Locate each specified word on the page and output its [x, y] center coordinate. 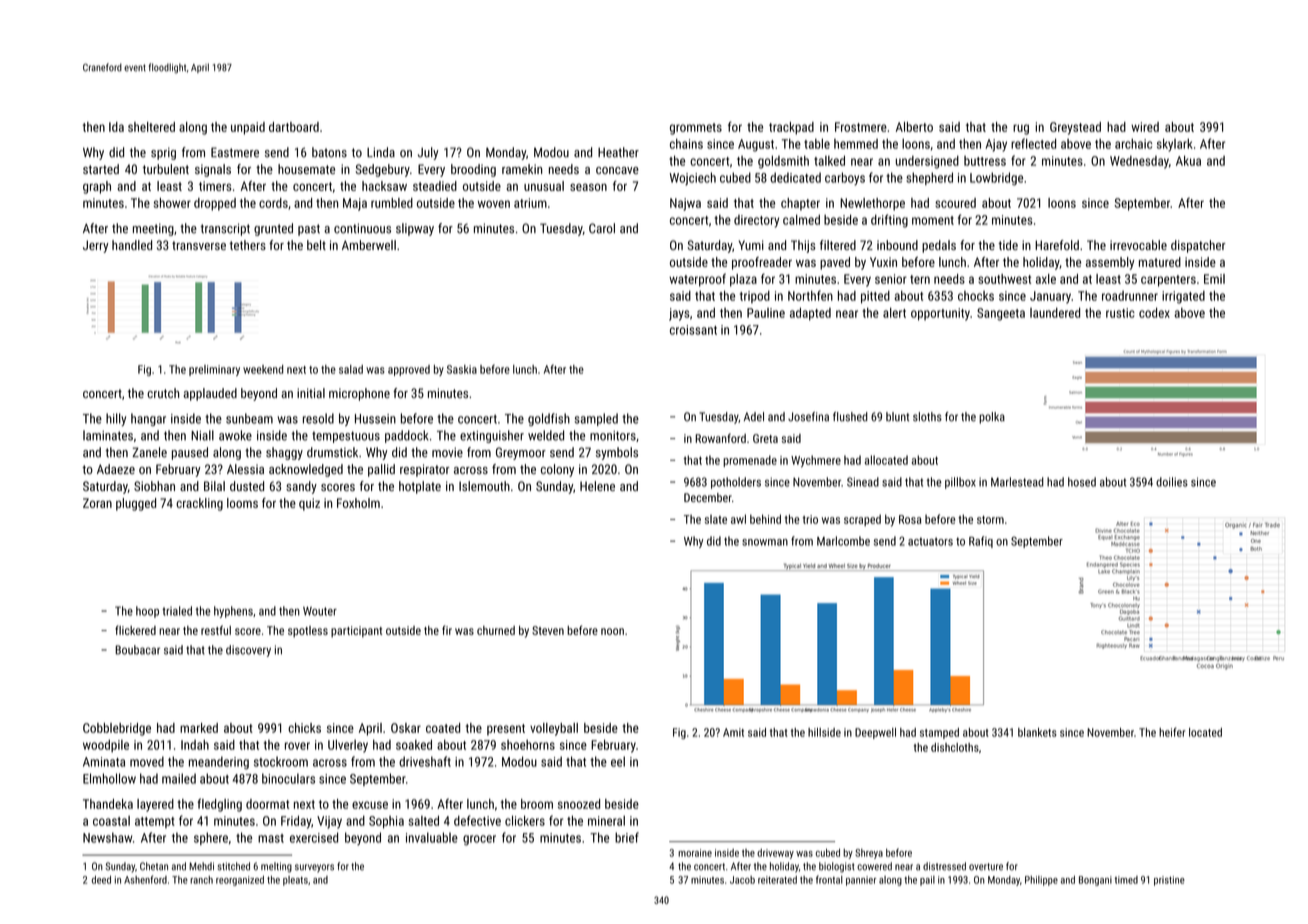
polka [992, 418]
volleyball [554, 729]
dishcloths [955, 747]
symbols [617, 453]
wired [1145, 127]
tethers [247, 245]
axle [1046, 279]
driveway [775, 854]
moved [147, 761]
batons [329, 152]
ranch [201, 880]
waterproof [697, 280]
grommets [696, 129]
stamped [939, 733]
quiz [309, 504]
